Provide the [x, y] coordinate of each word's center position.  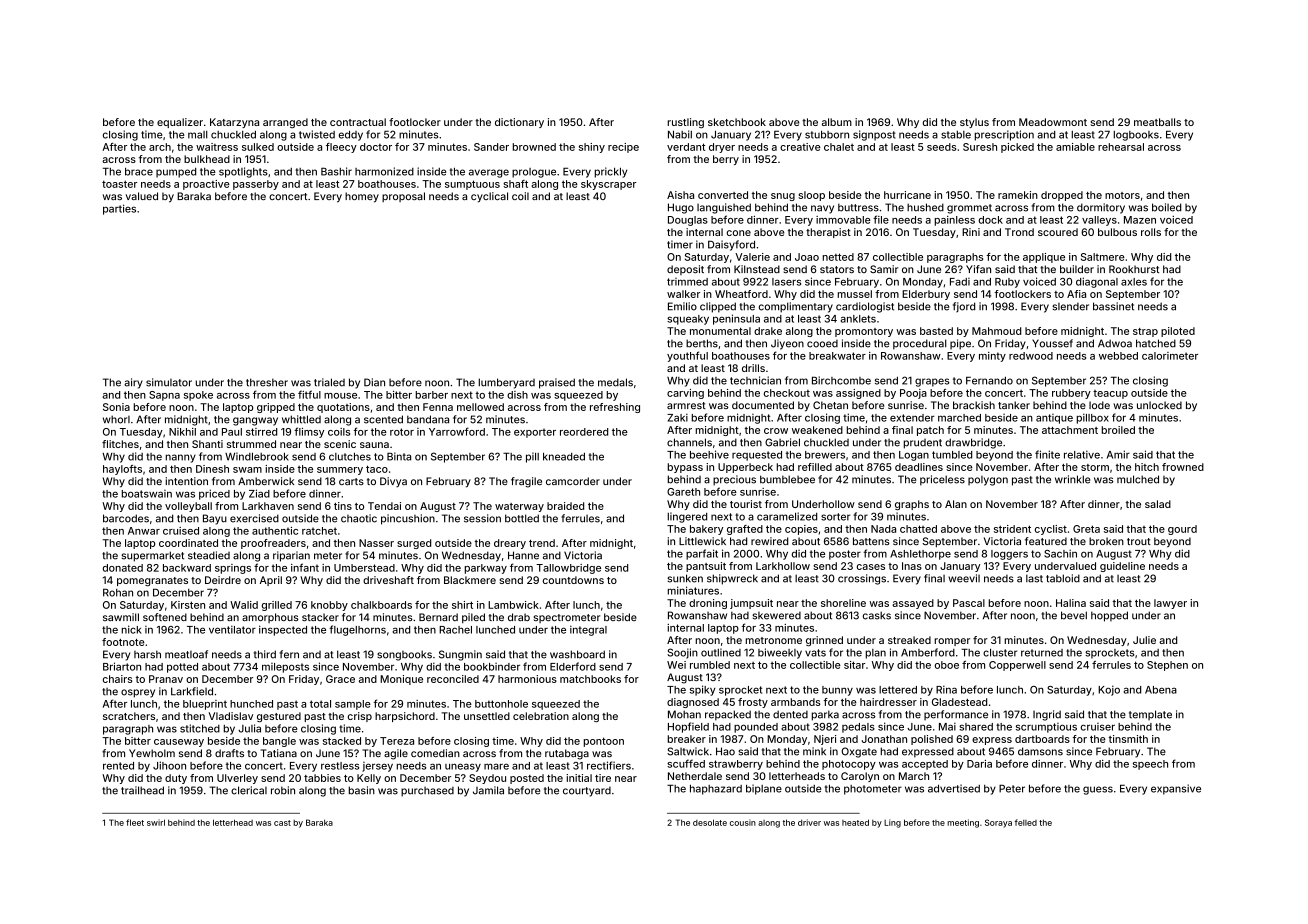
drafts [229, 753]
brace [139, 172]
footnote [123, 642]
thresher [267, 382]
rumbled [710, 665]
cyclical [489, 197]
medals [615, 382]
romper [952, 642]
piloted [1178, 332]
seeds [941, 147]
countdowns [573, 580]
